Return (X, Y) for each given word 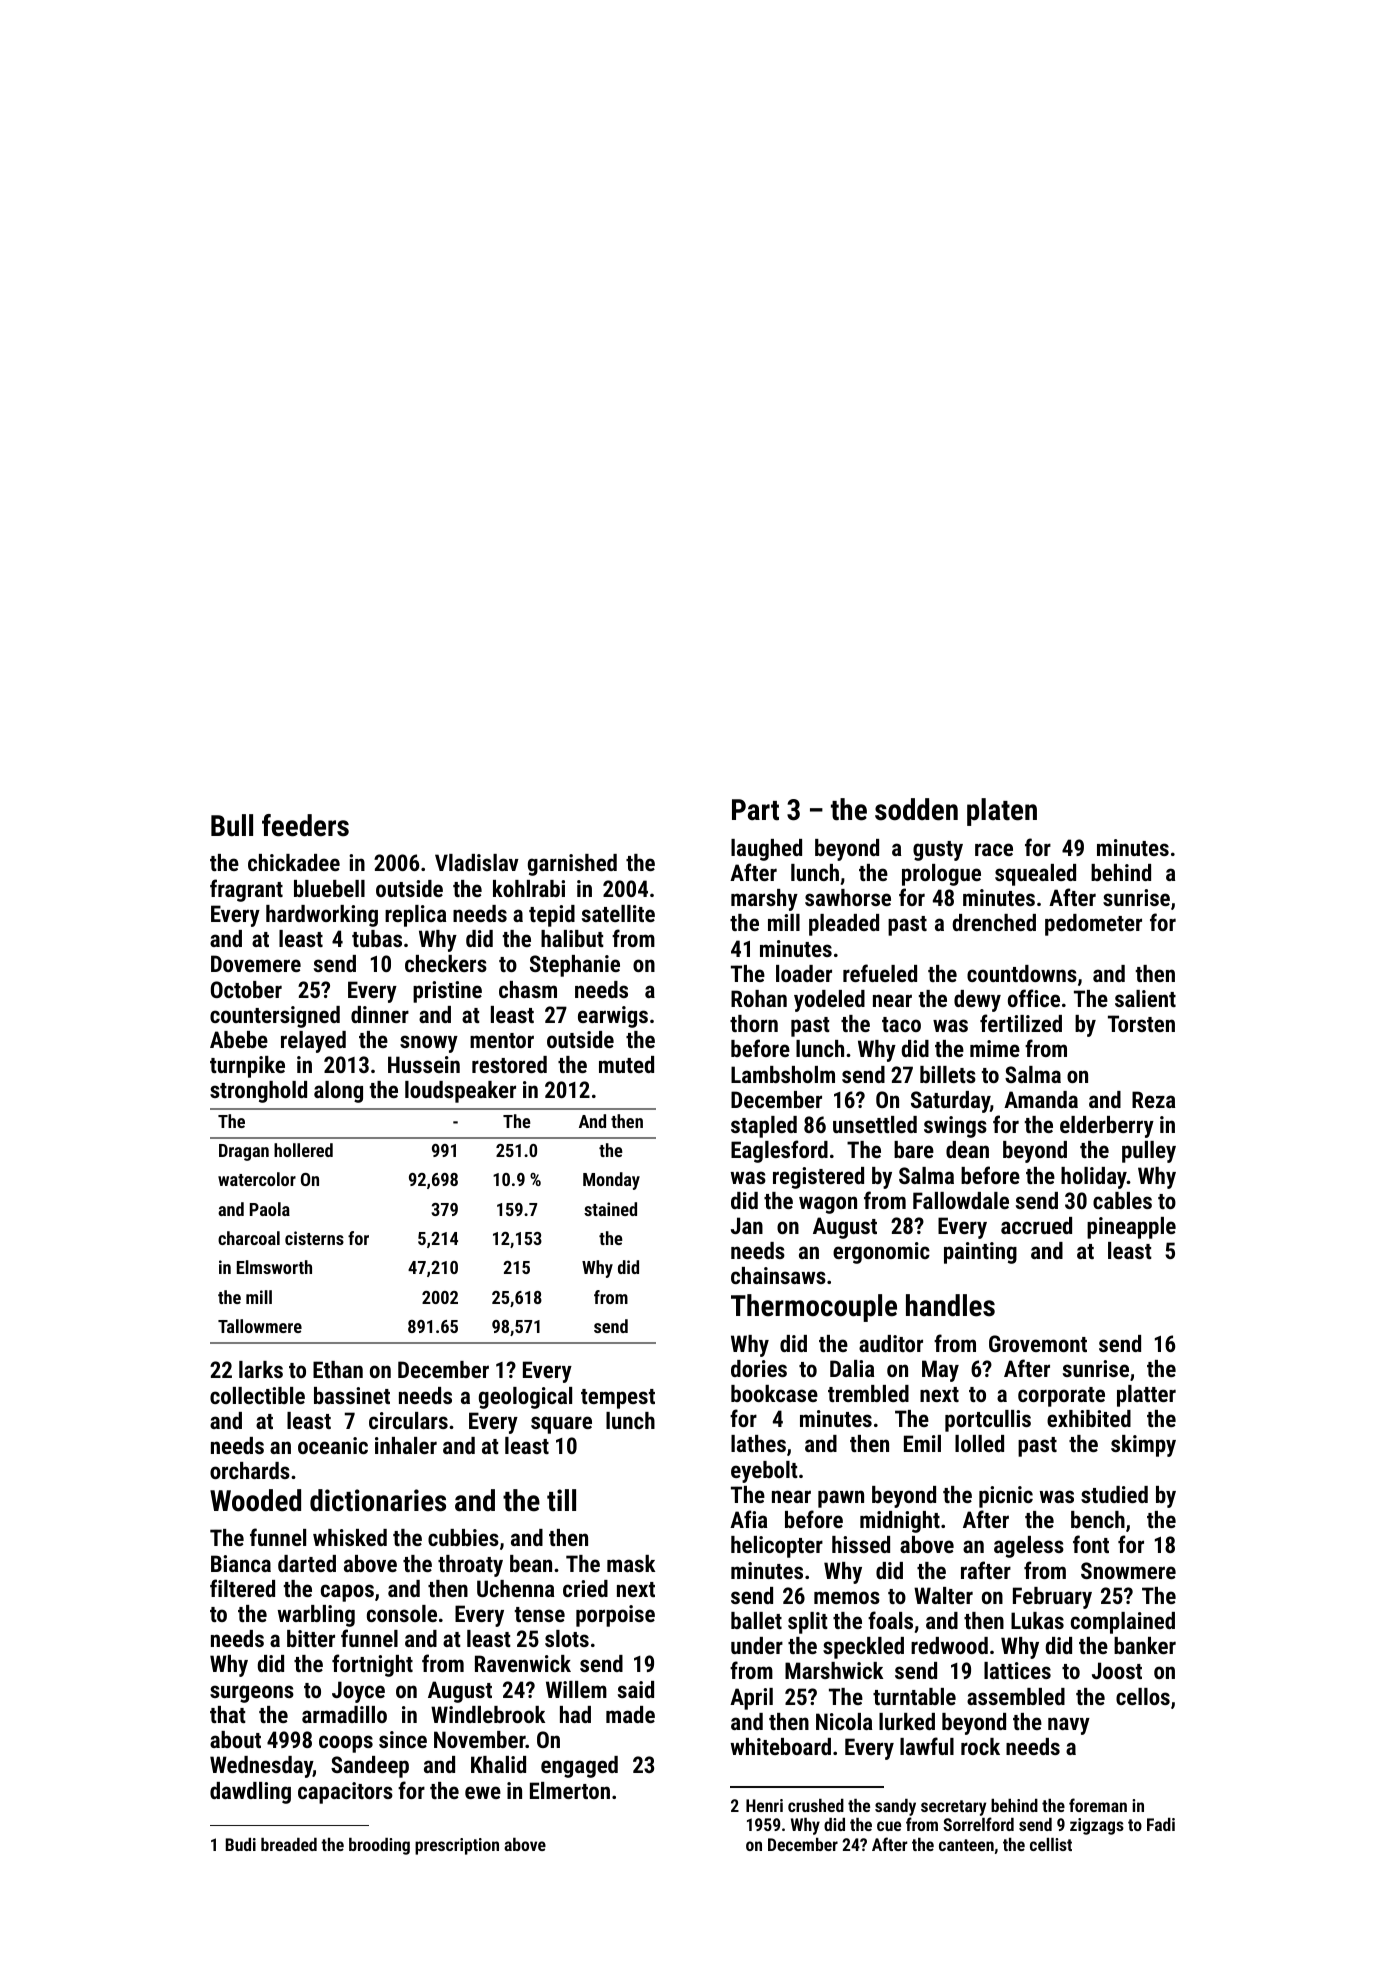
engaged (579, 1767)
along (338, 1092)
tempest (618, 1399)
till (561, 1500)
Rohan (759, 998)
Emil (922, 1443)
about (235, 1739)
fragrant (246, 890)
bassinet (352, 1395)
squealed (1035, 875)
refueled (880, 973)
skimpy (1143, 1446)
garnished (572, 865)
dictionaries (378, 1500)
